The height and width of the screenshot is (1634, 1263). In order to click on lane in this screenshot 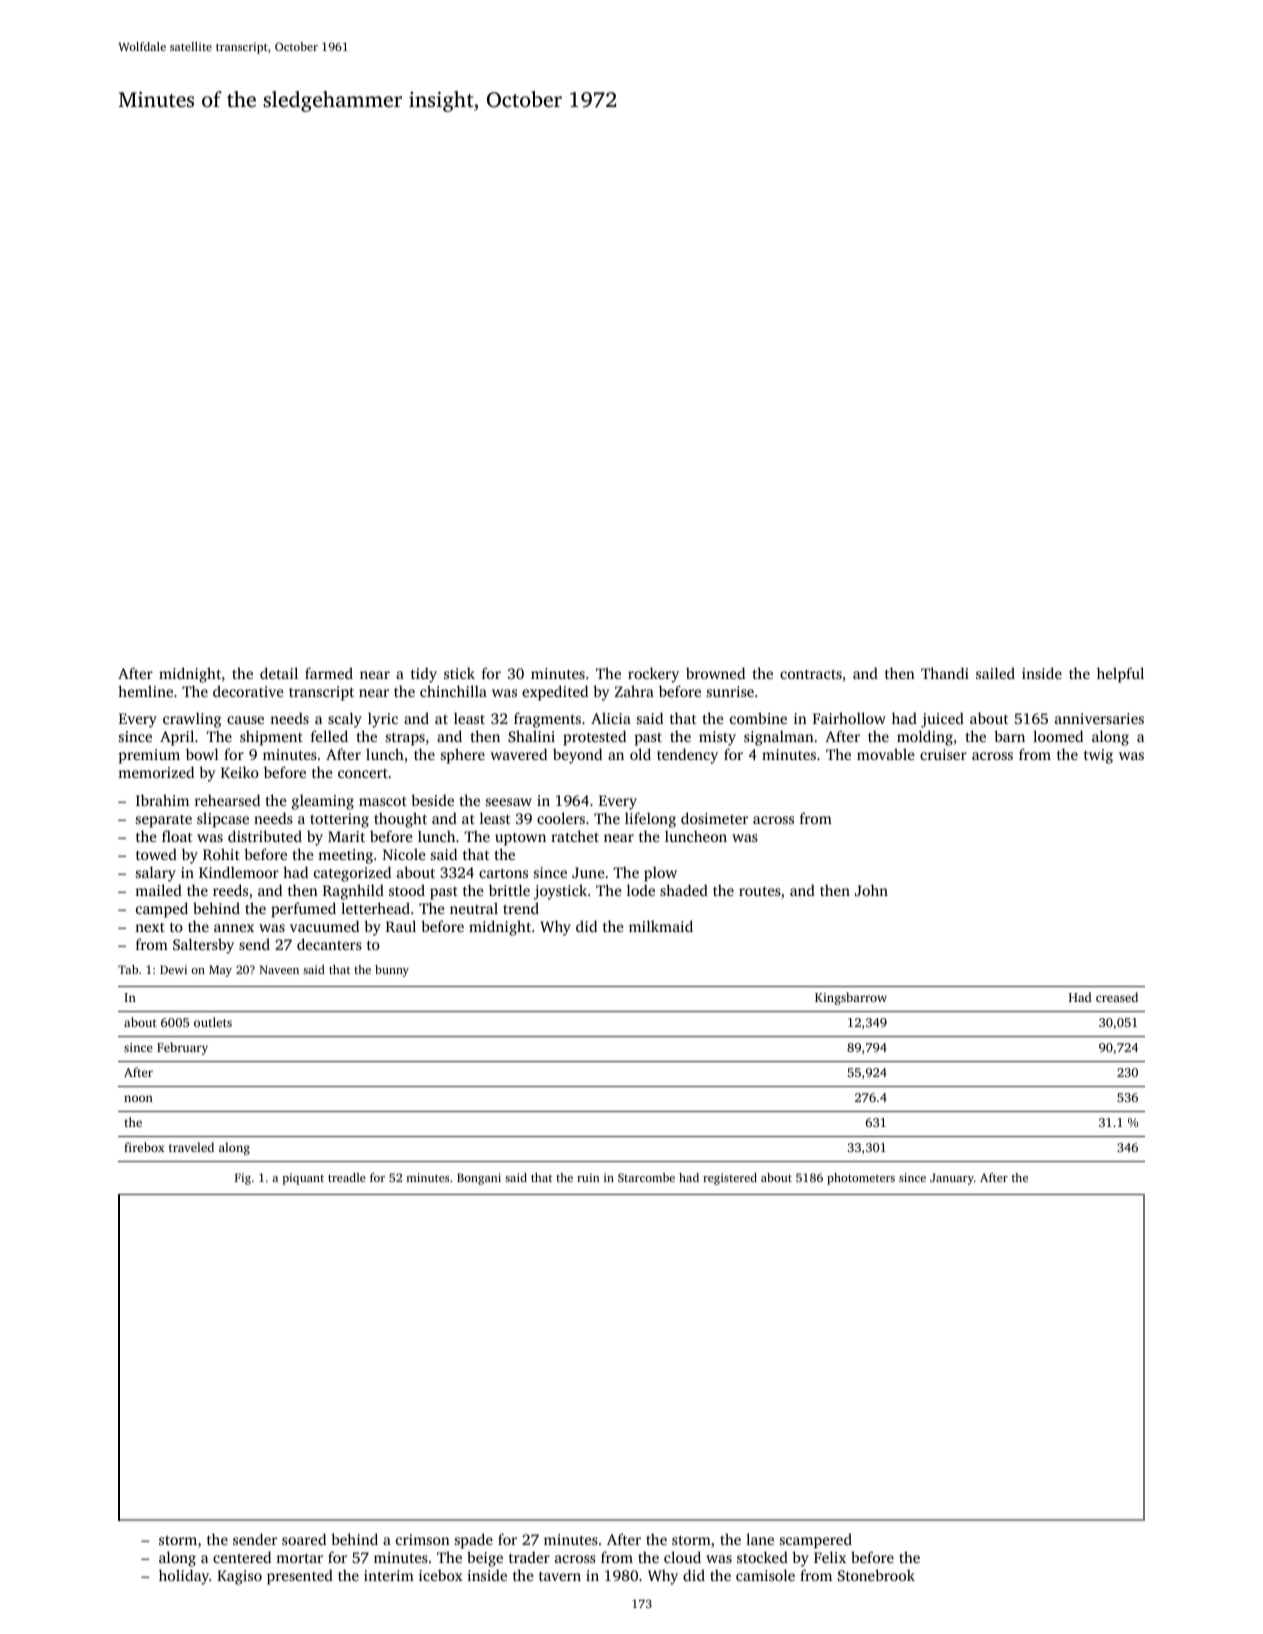, I will do `click(760, 1539)`.
